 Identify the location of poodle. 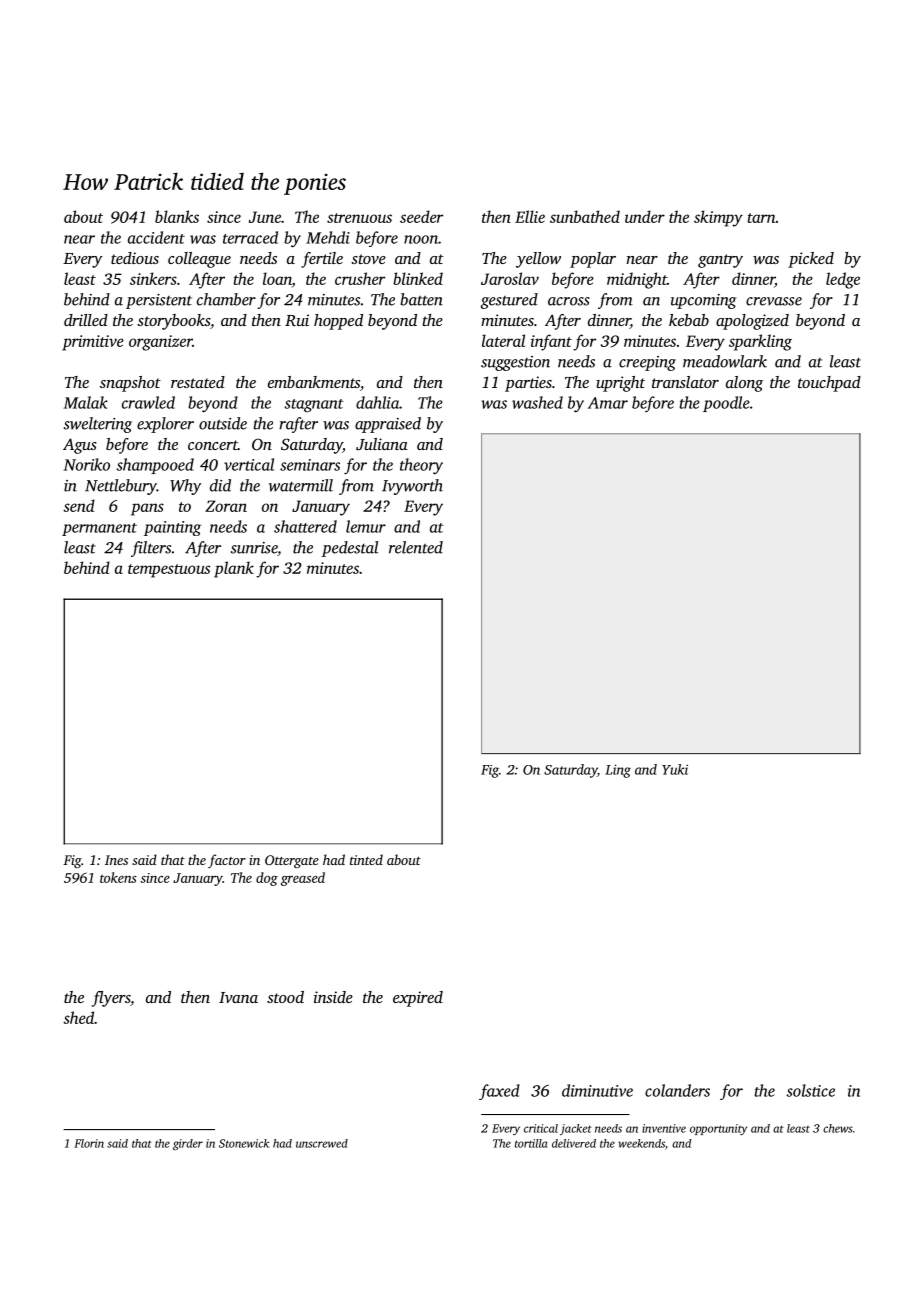
(726, 404).
